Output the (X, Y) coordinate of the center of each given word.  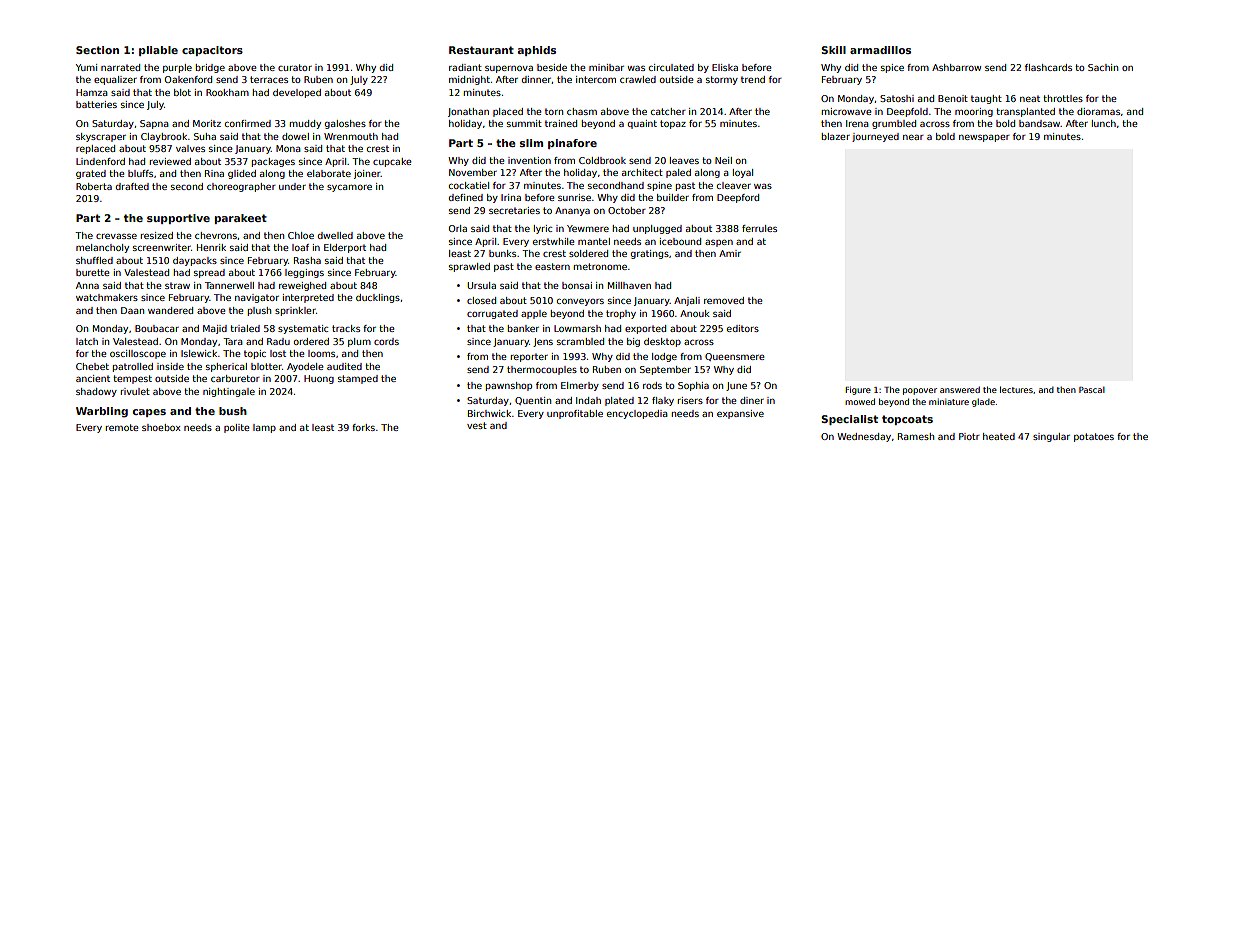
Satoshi (897, 98)
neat (1030, 98)
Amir (730, 253)
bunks (502, 253)
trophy (621, 314)
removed (724, 300)
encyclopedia (637, 414)
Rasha (307, 260)
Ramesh (916, 436)
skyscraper (101, 137)
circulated (671, 67)
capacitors (212, 51)
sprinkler (295, 311)
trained (561, 123)
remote (122, 427)
